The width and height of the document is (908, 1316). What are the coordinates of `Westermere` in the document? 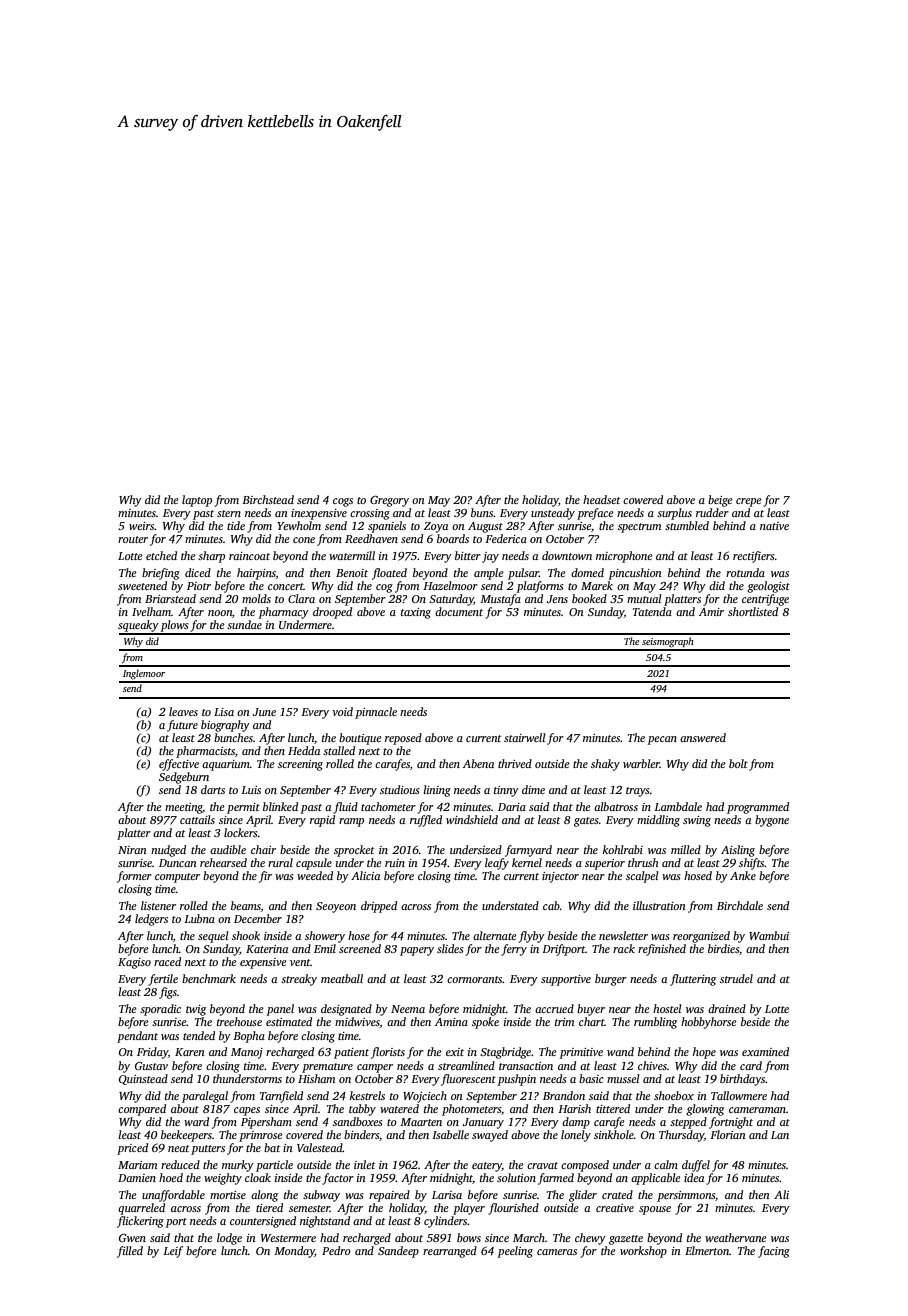 It's located at (288, 1238).
